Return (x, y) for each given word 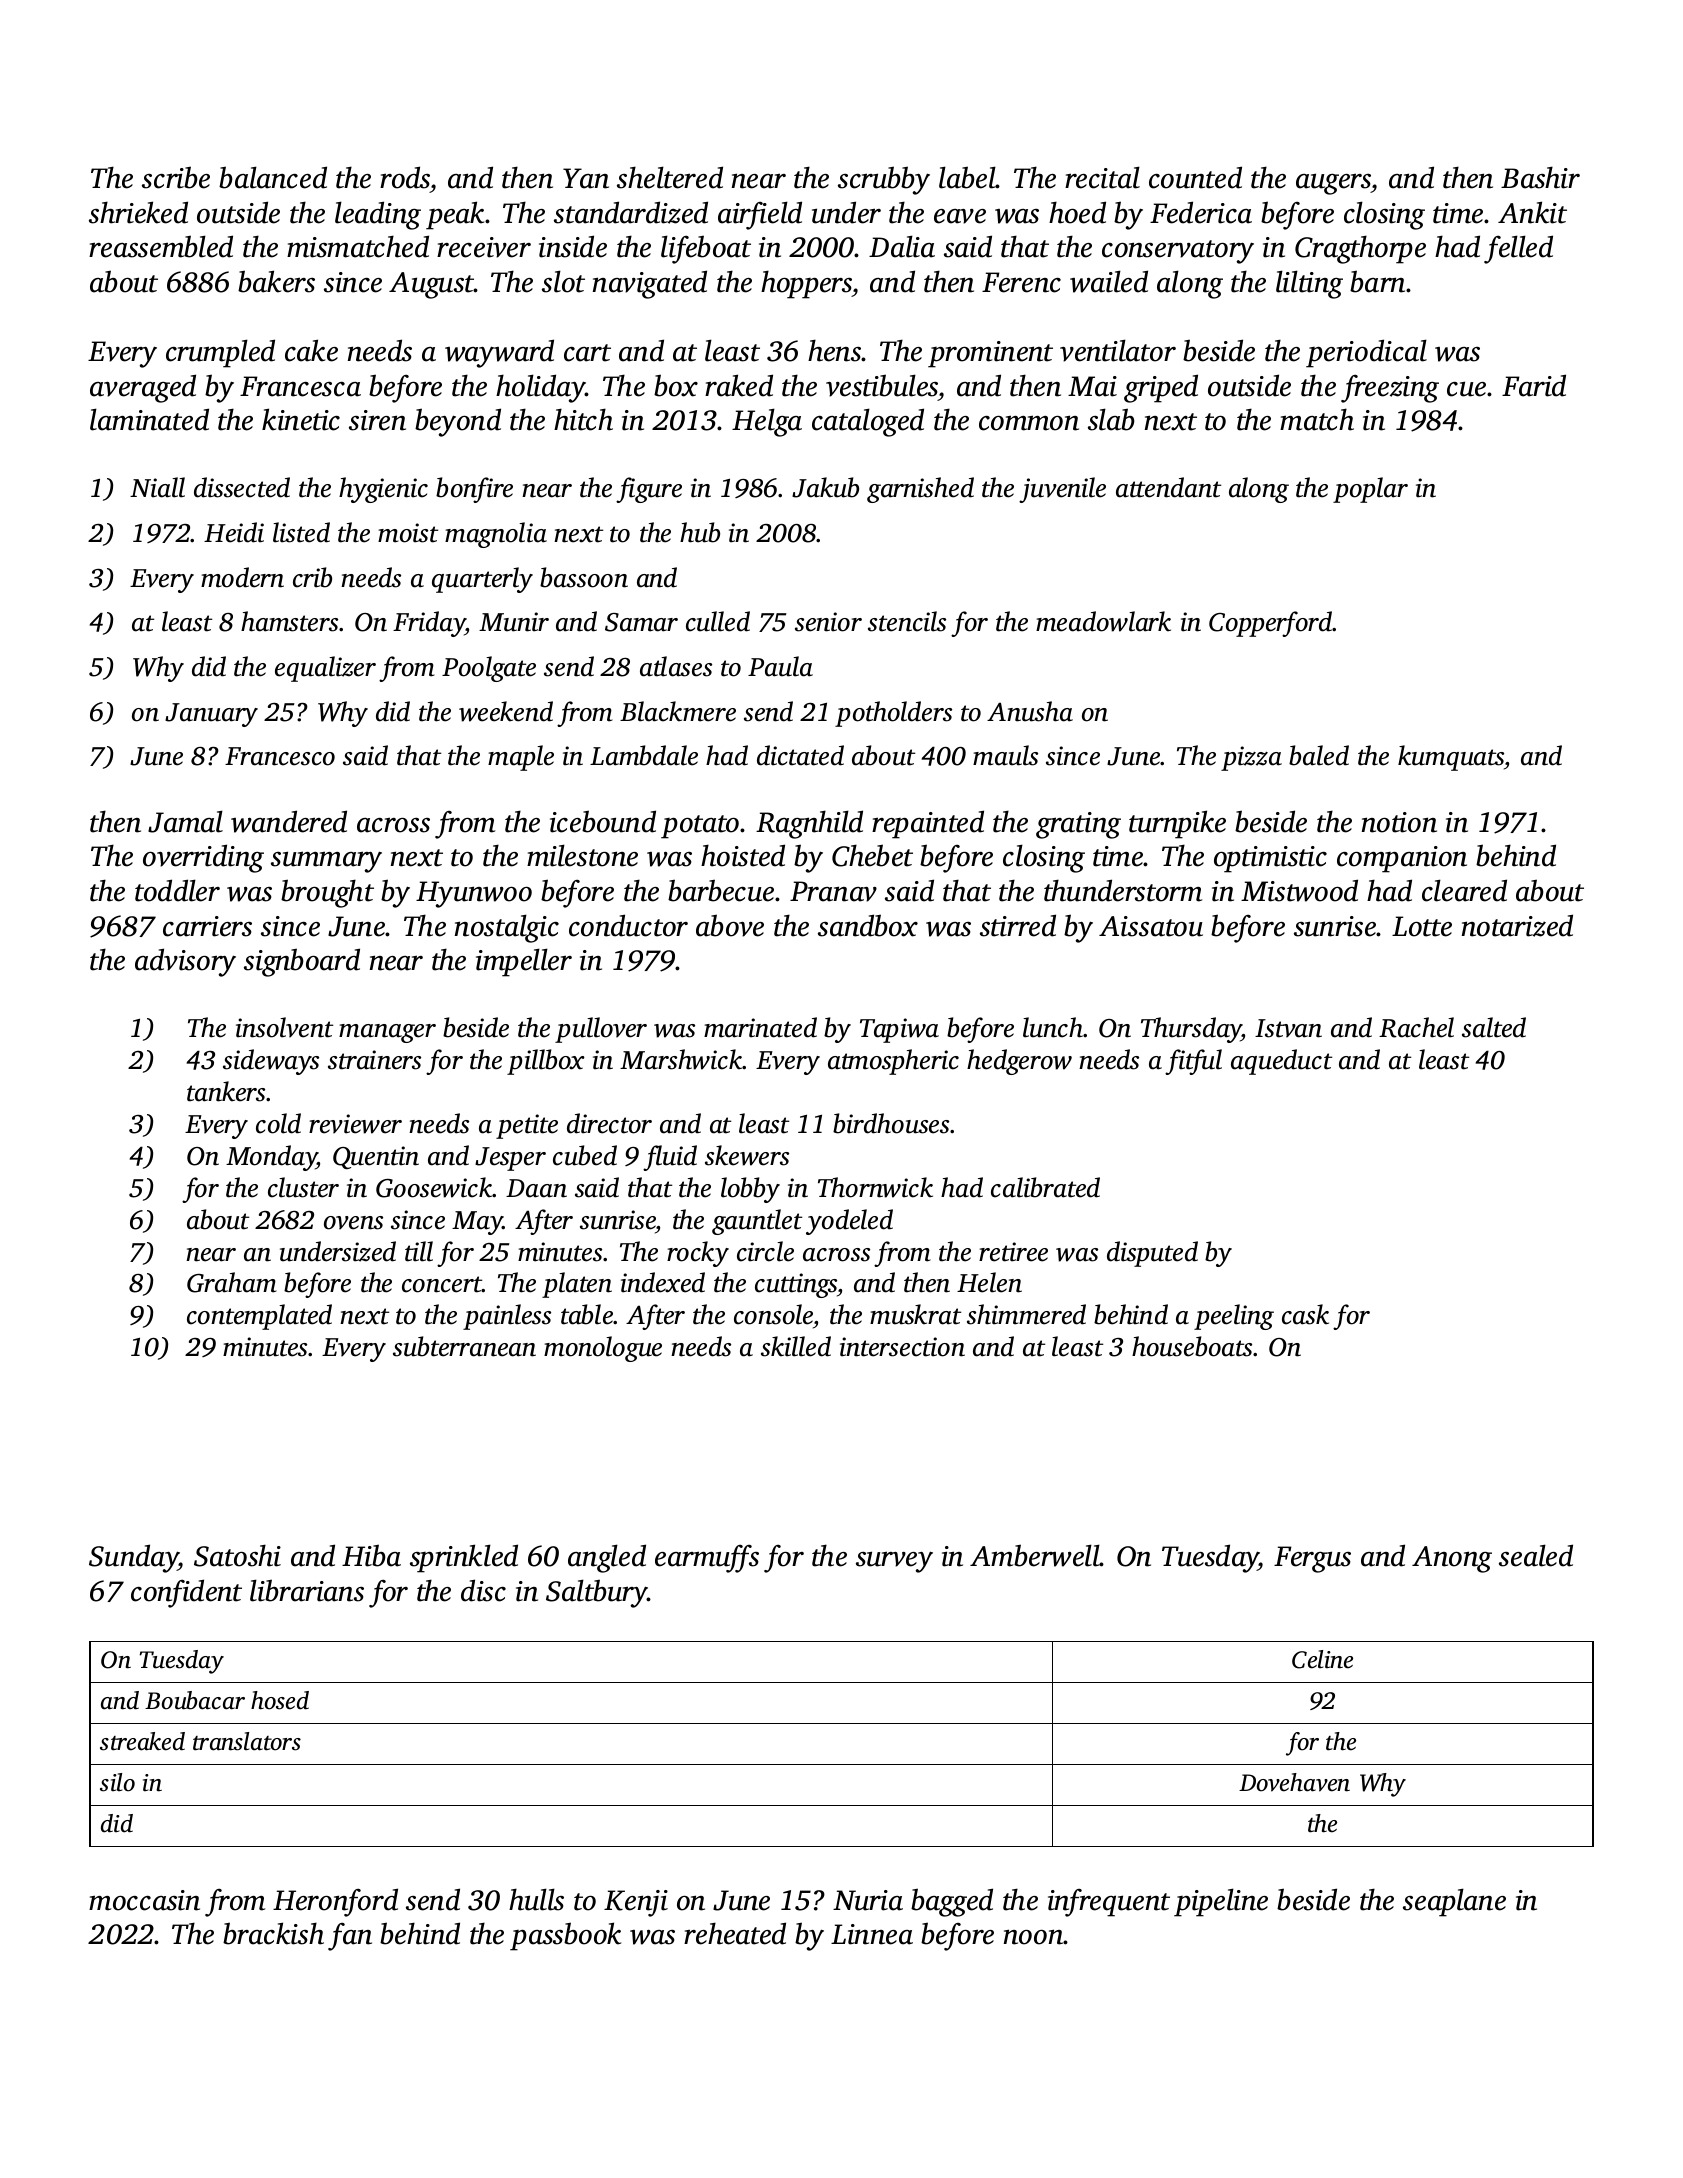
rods (405, 177)
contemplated (259, 1317)
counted (1195, 177)
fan (350, 1937)
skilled (796, 1346)
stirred (1018, 925)
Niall (157, 487)
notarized (1517, 925)
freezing (1390, 389)
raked (739, 385)
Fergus (1312, 1559)
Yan (586, 178)
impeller (524, 962)
